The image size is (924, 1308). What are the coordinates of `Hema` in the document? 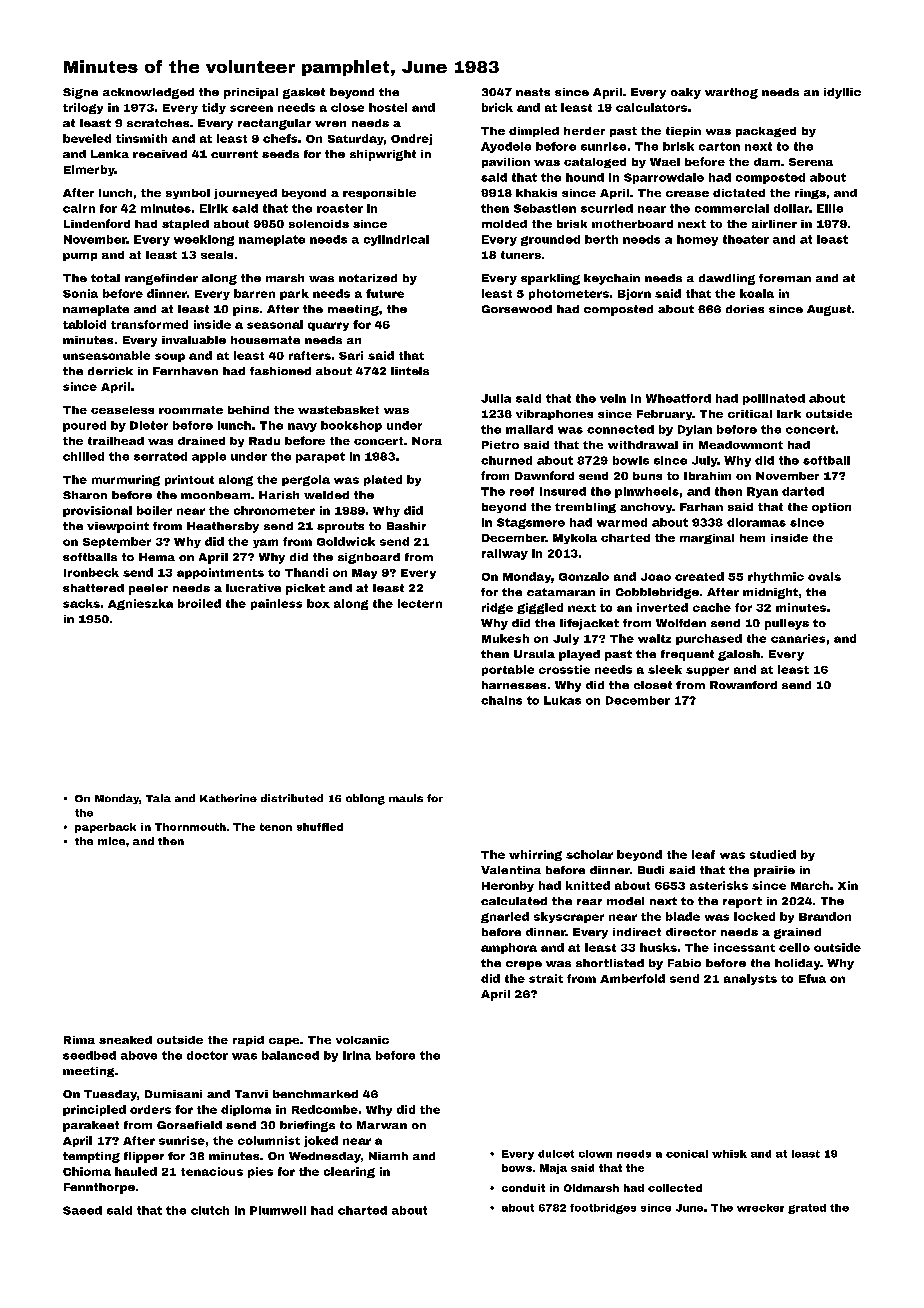 It's located at (157, 557).
